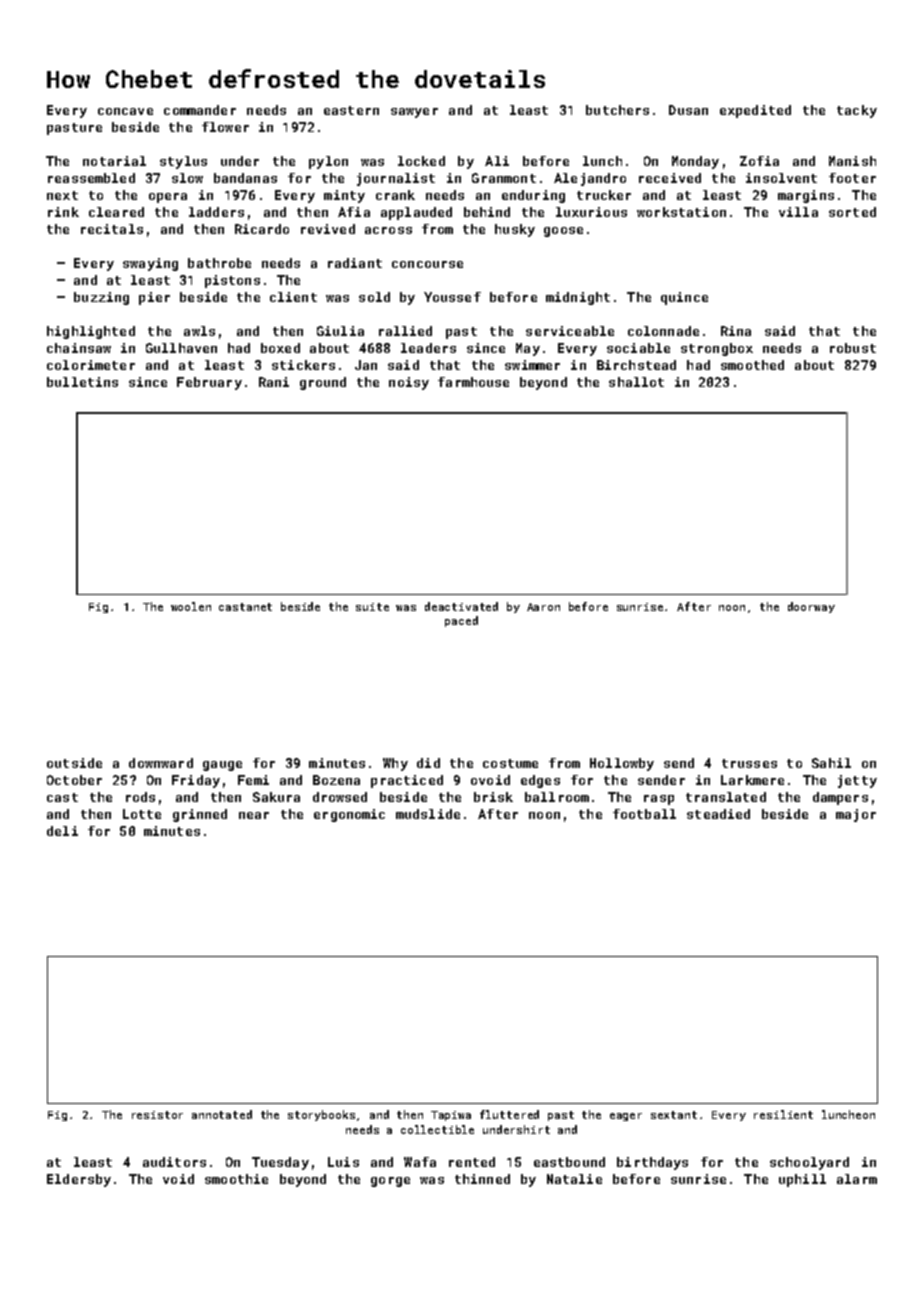  What do you see at coordinates (414, 113) in the image?
I see `sawyer` at bounding box center [414, 113].
